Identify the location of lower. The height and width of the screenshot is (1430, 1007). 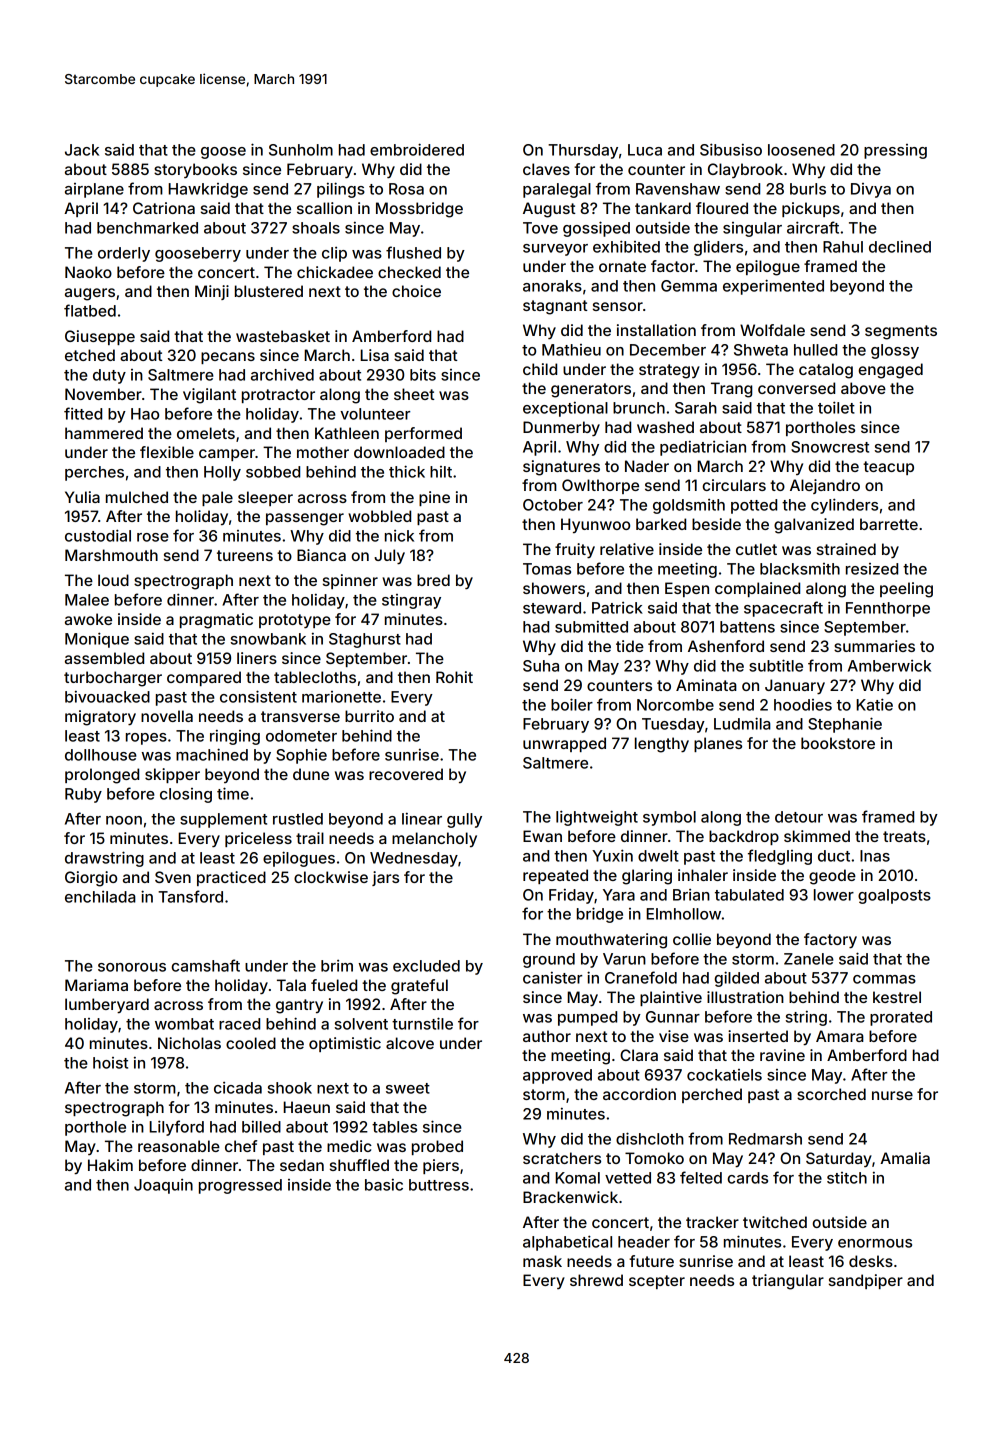
(834, 895).
